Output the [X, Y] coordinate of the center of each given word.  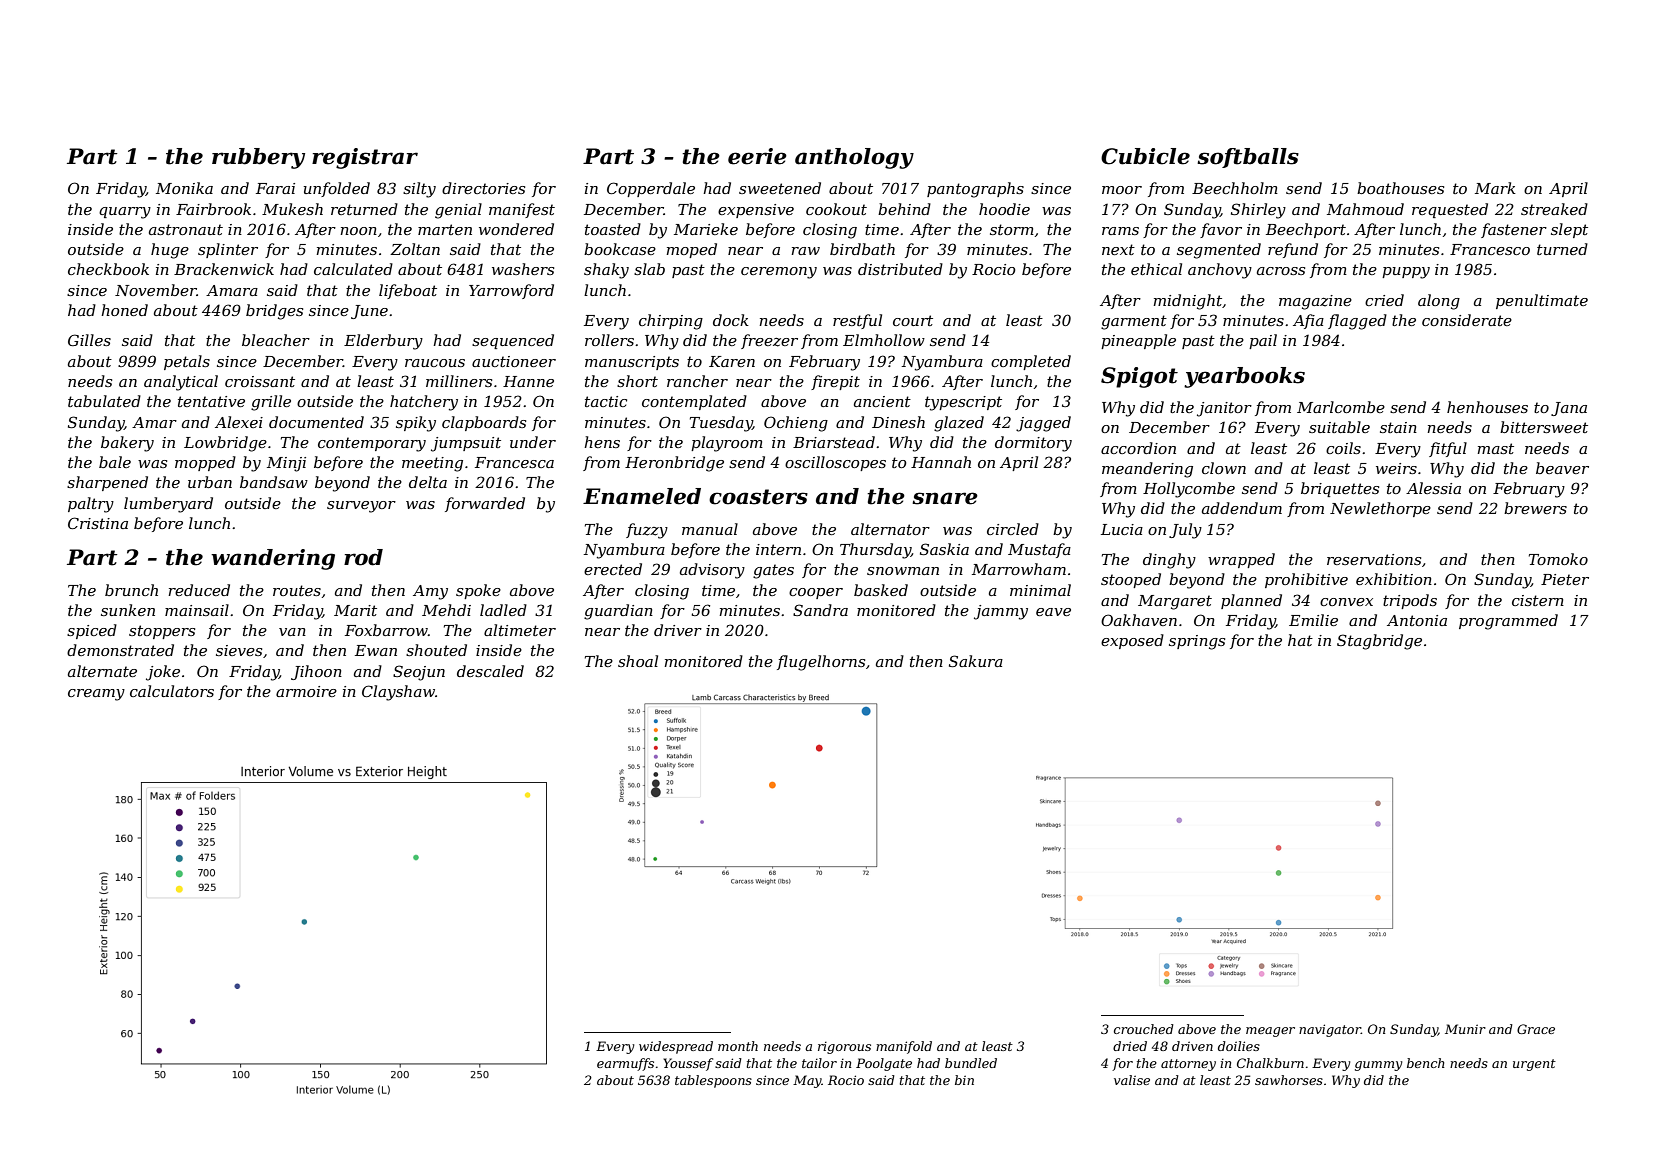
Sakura [976, 661]
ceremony [779, 273]
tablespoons [713, 1081]
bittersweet [1544, 427]
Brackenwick [224, 269]
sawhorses [1289, 1080]
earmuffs [625, 1064]
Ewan [376, 650]
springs [1197, 642]
